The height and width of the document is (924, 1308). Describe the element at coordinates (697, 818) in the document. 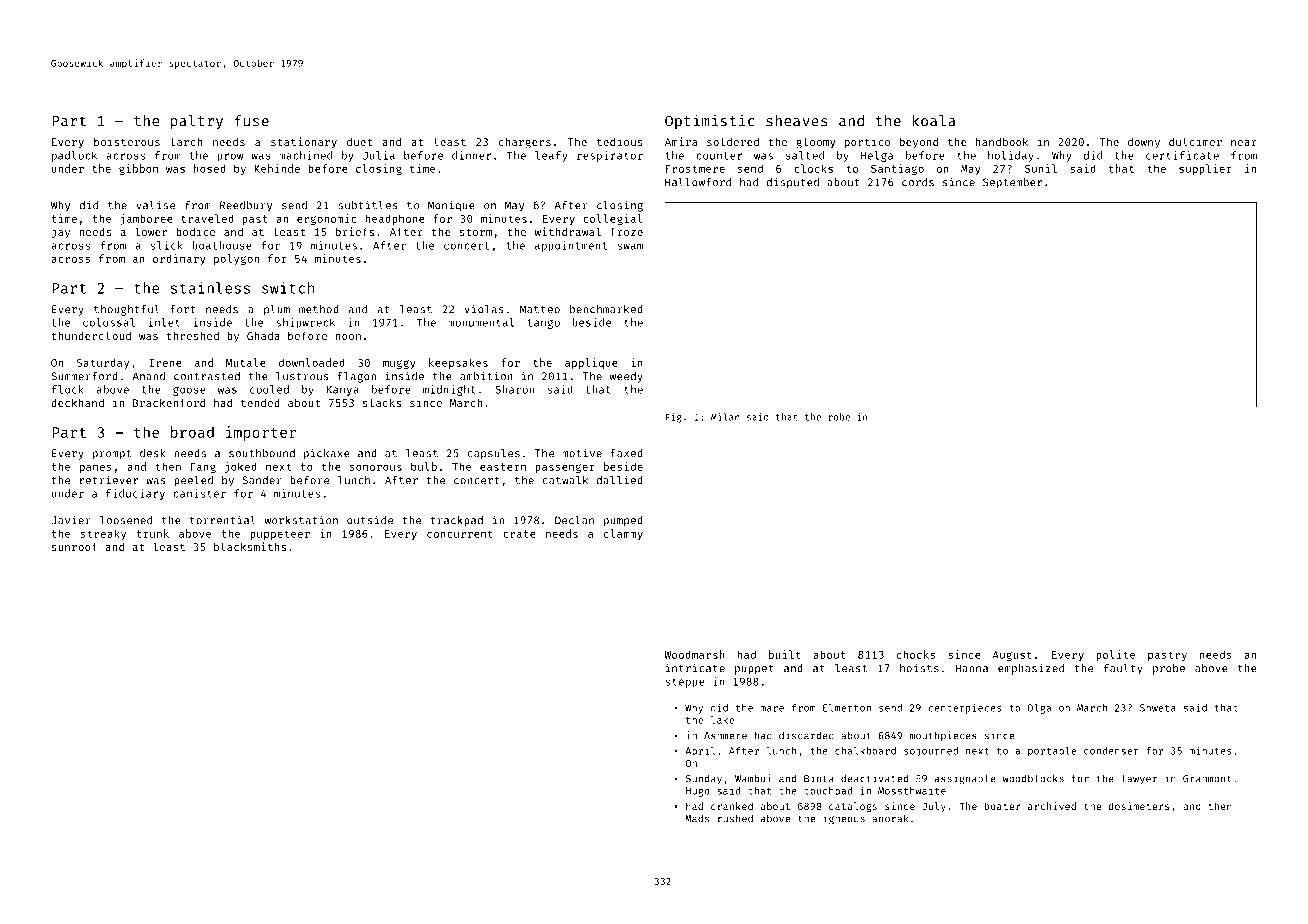

I see `Mads` at that location.
